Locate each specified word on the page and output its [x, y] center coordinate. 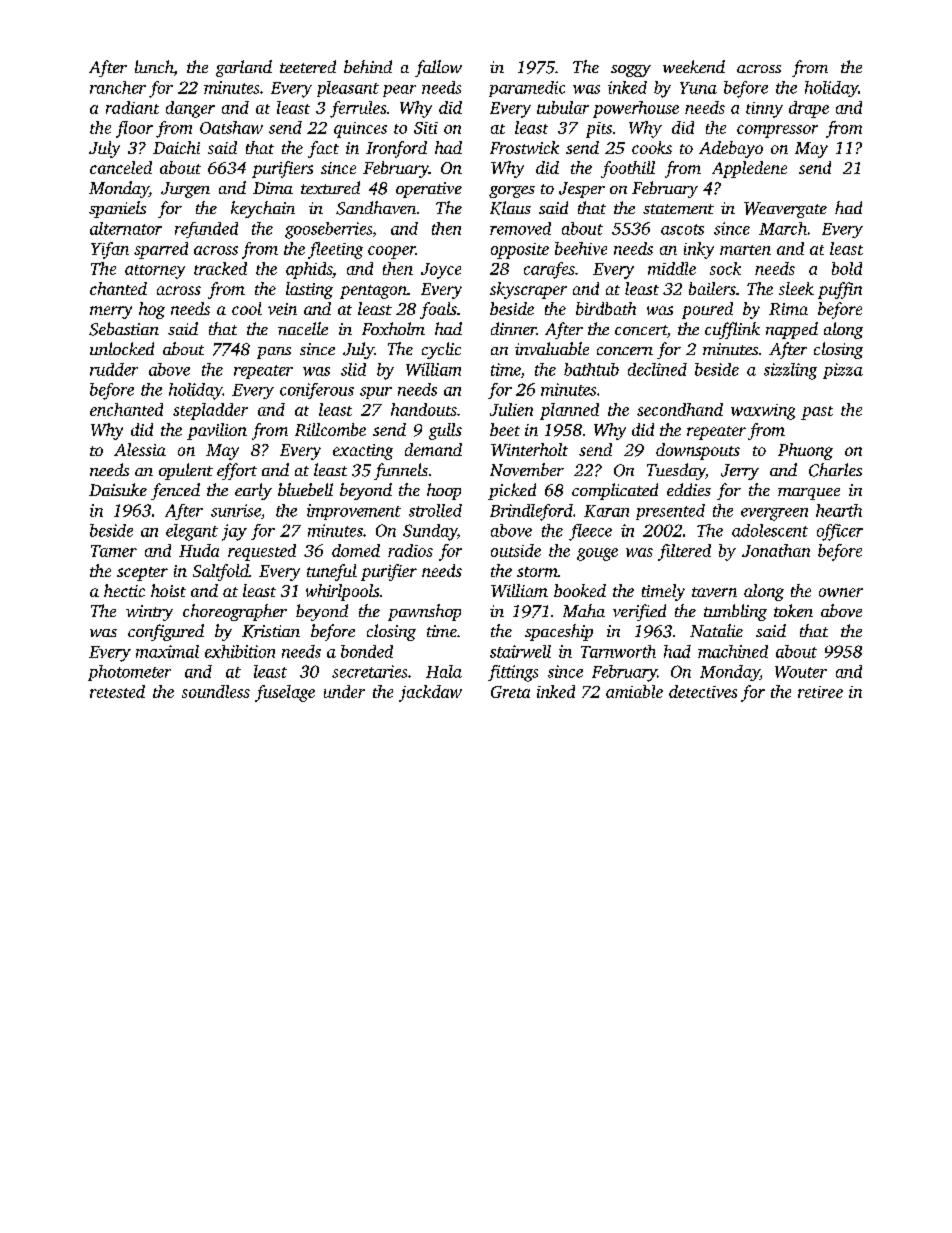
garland [244, 68]
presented [670, 512]
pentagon [373, 292]
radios [410, 550]
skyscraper [528, 290]
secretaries [369, 671]
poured [707, 310]
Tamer [114, 551]
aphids [309, 270]
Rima [788, 309]
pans [274, 353]
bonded [367, 651]
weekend [694, 66]
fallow [438, 68]
